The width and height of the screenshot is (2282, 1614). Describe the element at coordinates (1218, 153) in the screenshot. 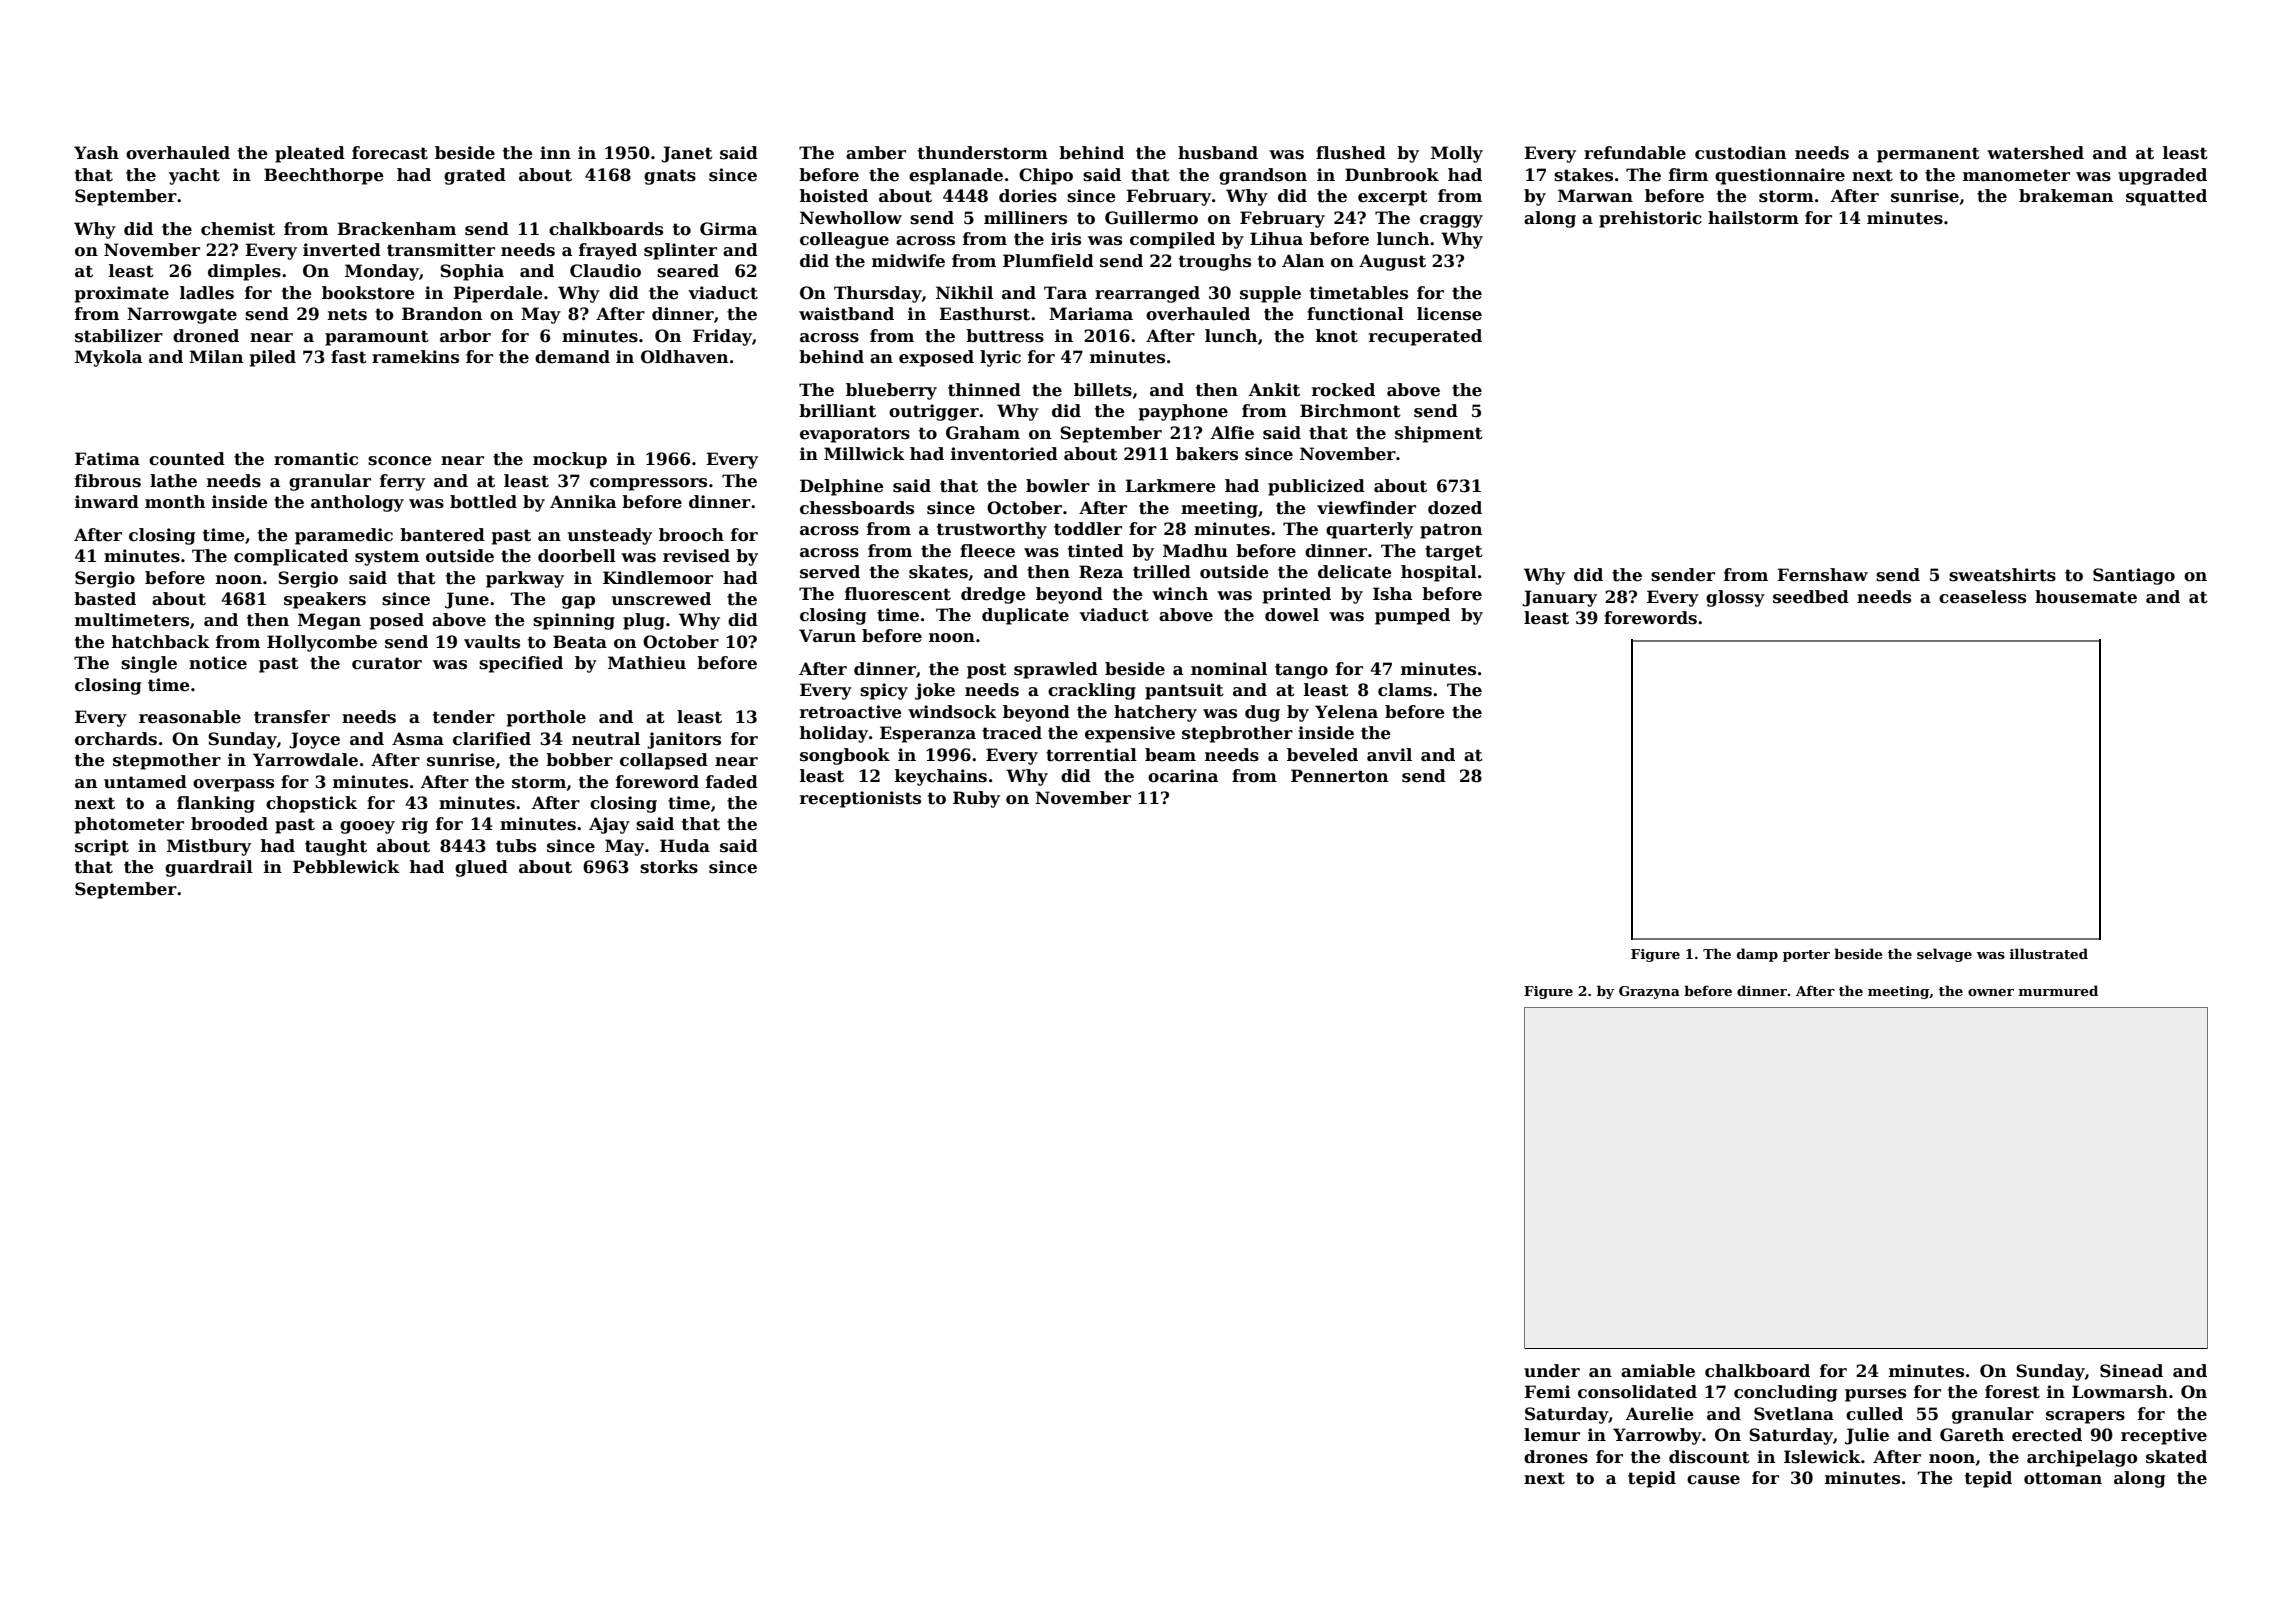

I see `husband` at that location.
